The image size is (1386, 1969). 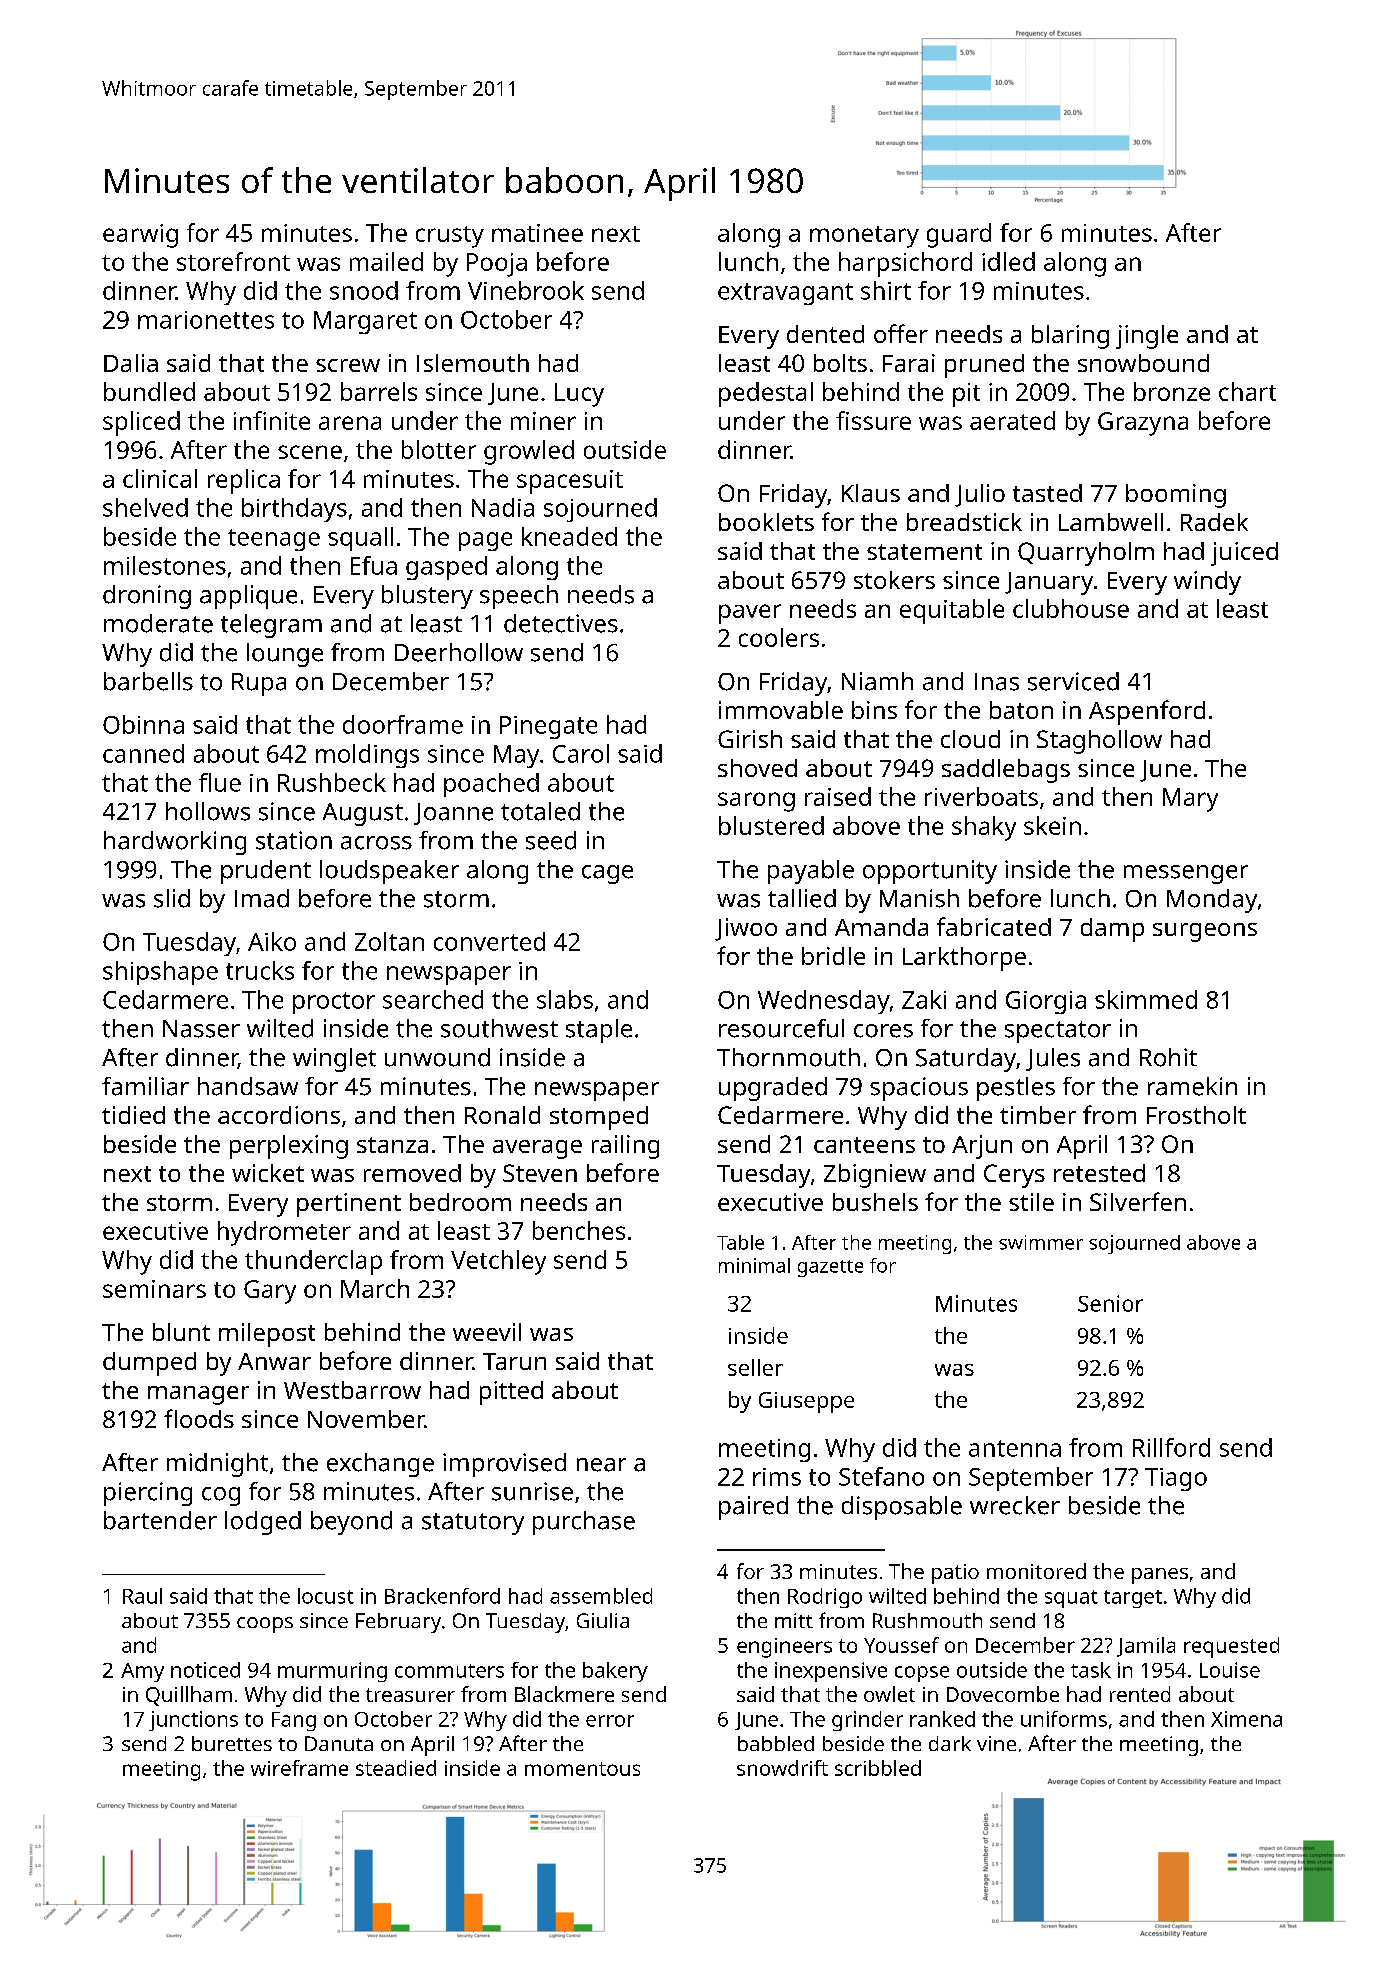 I want to click on paired, so click(x=753, y=1508).
